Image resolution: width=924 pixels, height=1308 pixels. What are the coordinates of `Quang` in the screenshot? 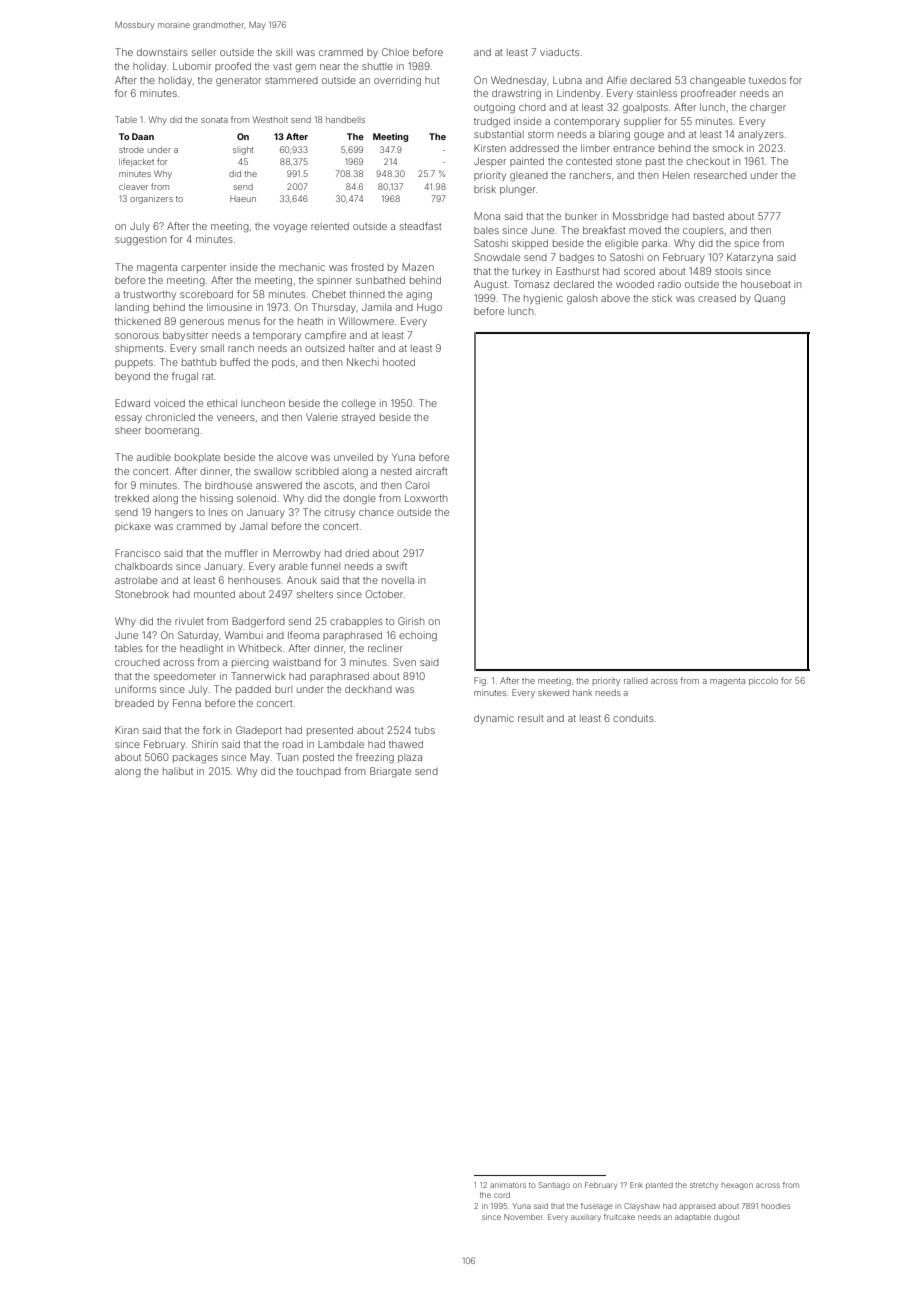 It's located at (769, 299).
